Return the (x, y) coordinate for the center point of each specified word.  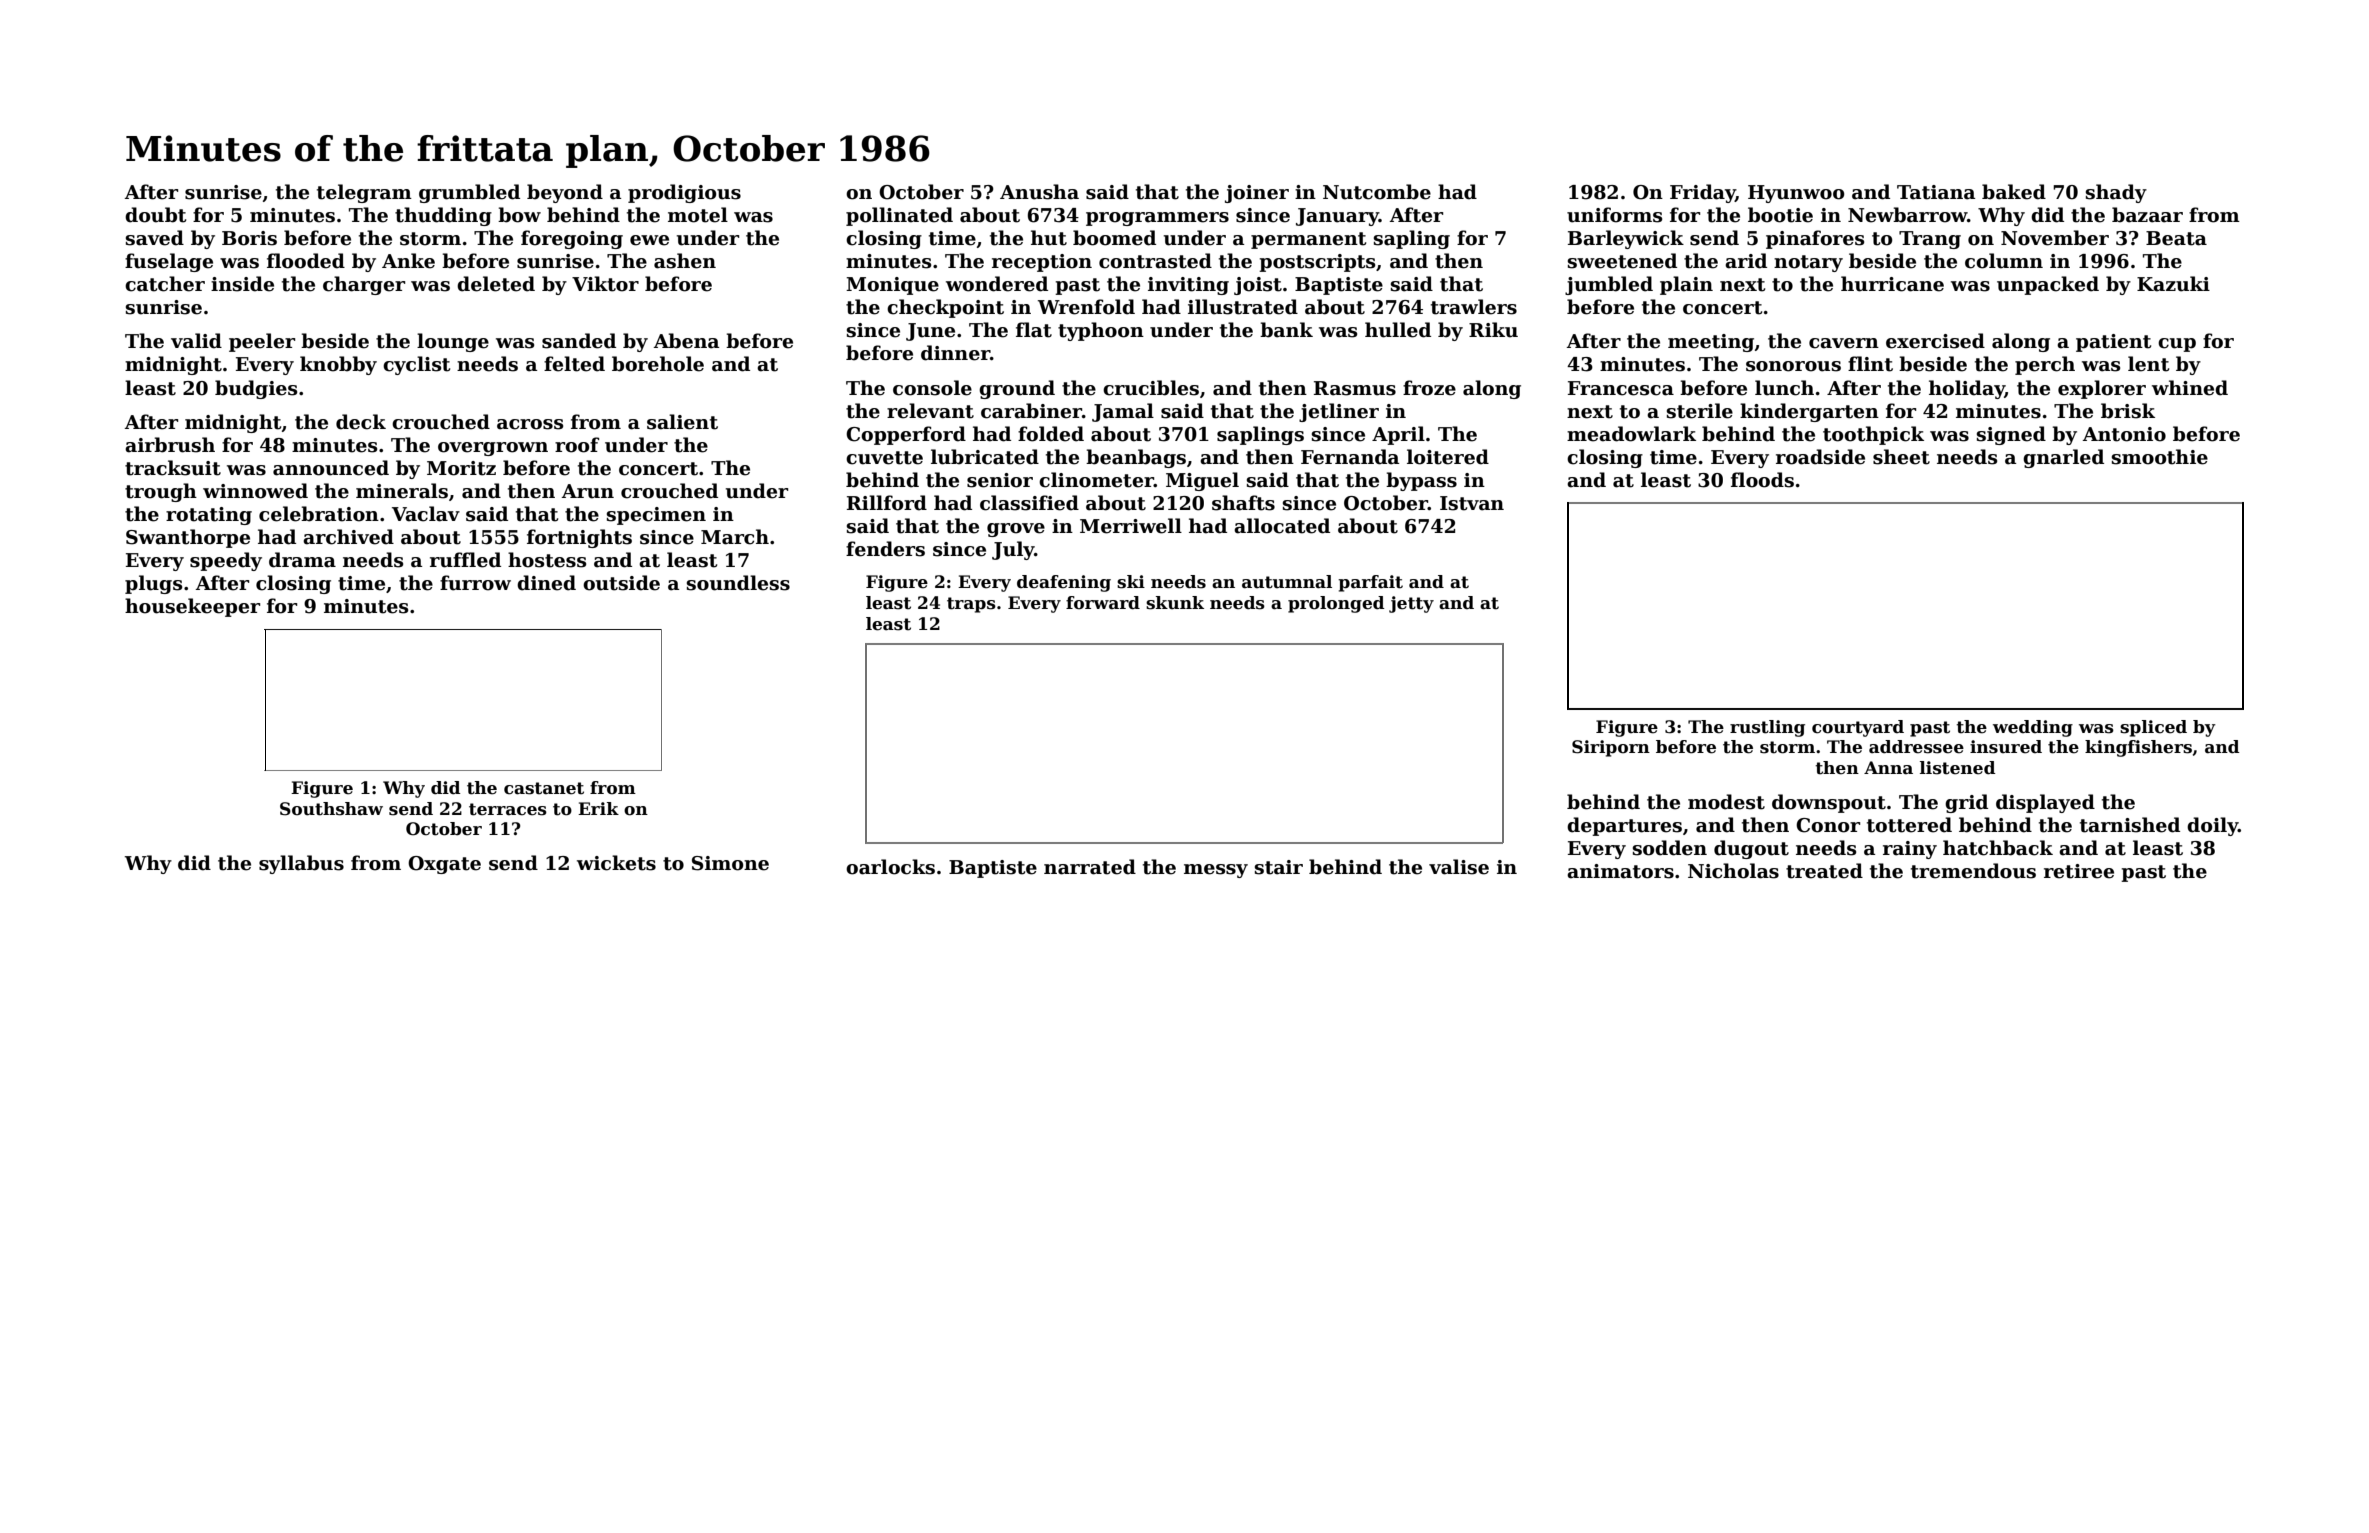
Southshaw (331, 809)
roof (577, 445)
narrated (1090, 867)
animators (1620, 871)
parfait (1370, 583)
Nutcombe (1377, 192)
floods (1762, 480)
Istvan (1472, 503)
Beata (2176, 238)
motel (698, 215)
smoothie (2160, 457)
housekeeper (192, 607)
